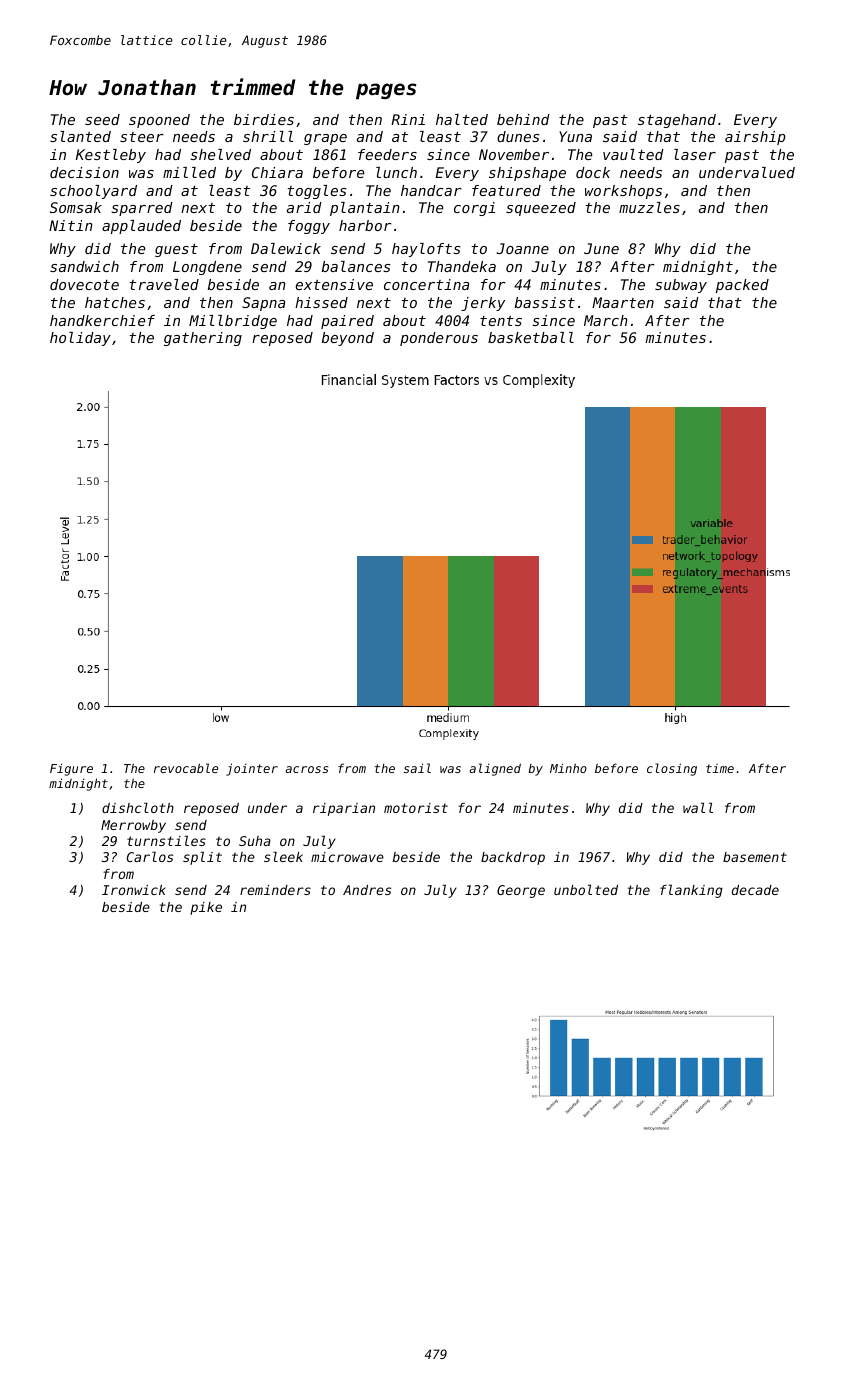  What do you see at coordinates (755, 138) in the screenshot?
I see `airship` at bounding box center [755, 138].
